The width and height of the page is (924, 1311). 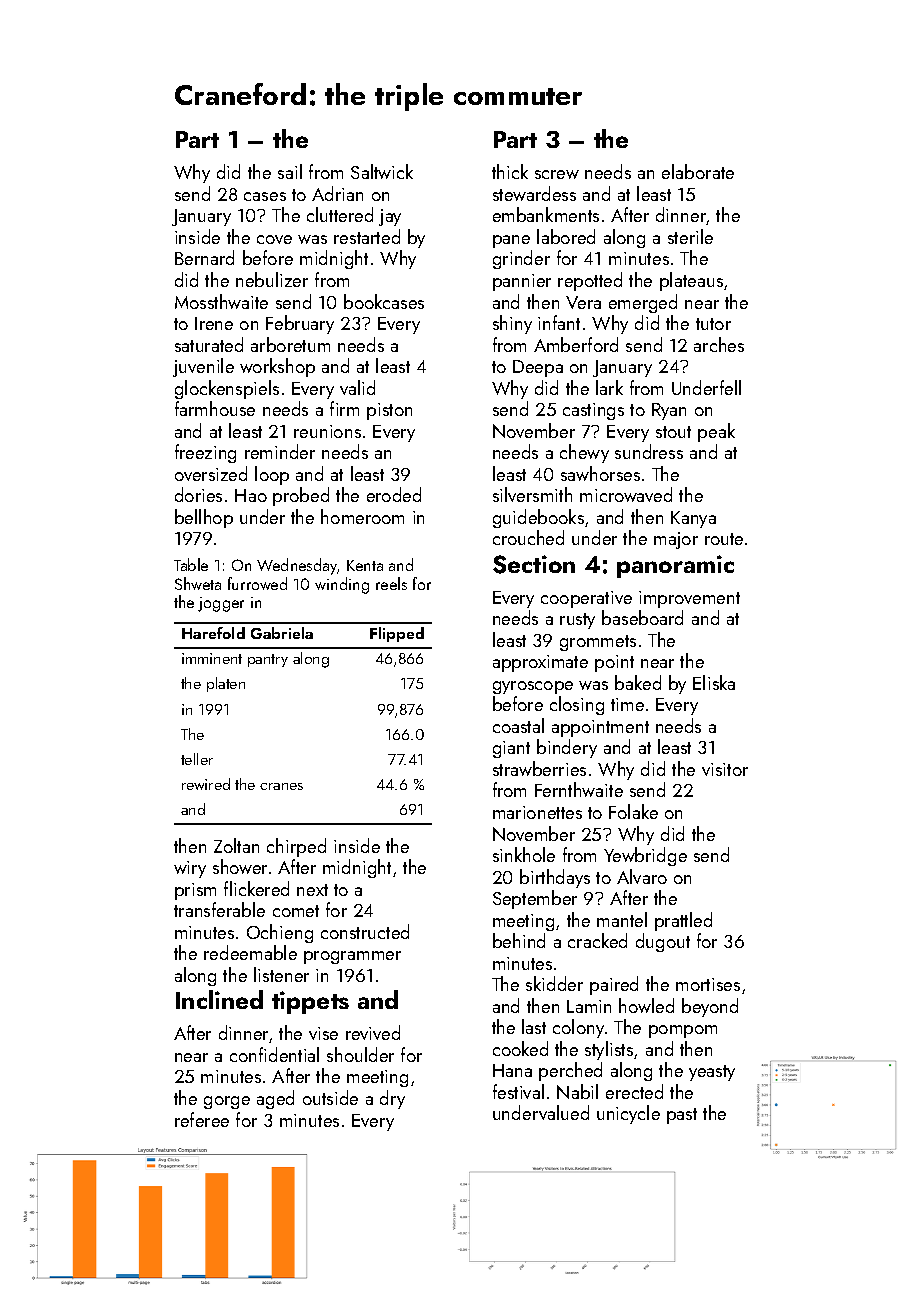 I want to click on screw, so click(x=557, y=174).
